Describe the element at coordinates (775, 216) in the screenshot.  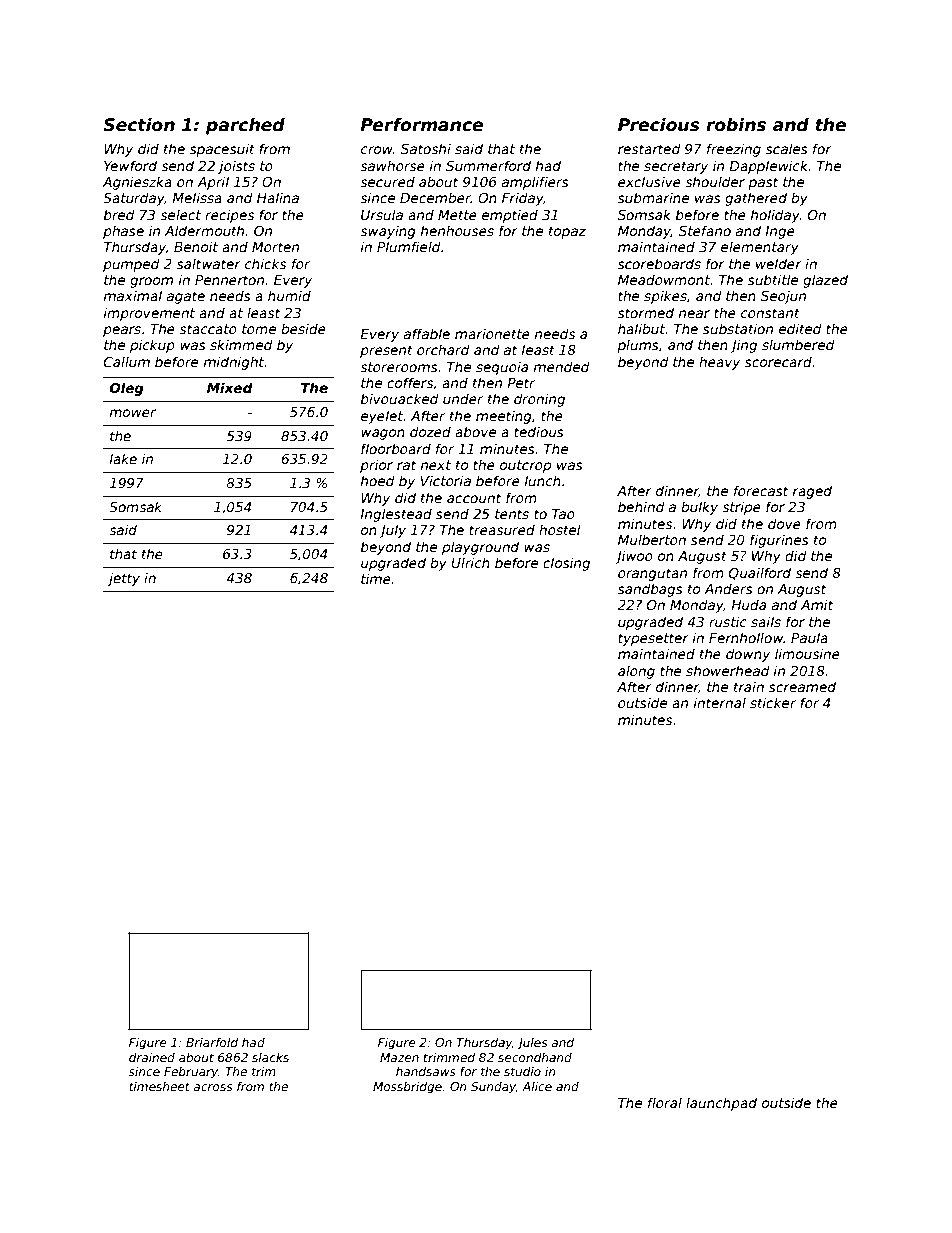
I see `holiday` at that location.
